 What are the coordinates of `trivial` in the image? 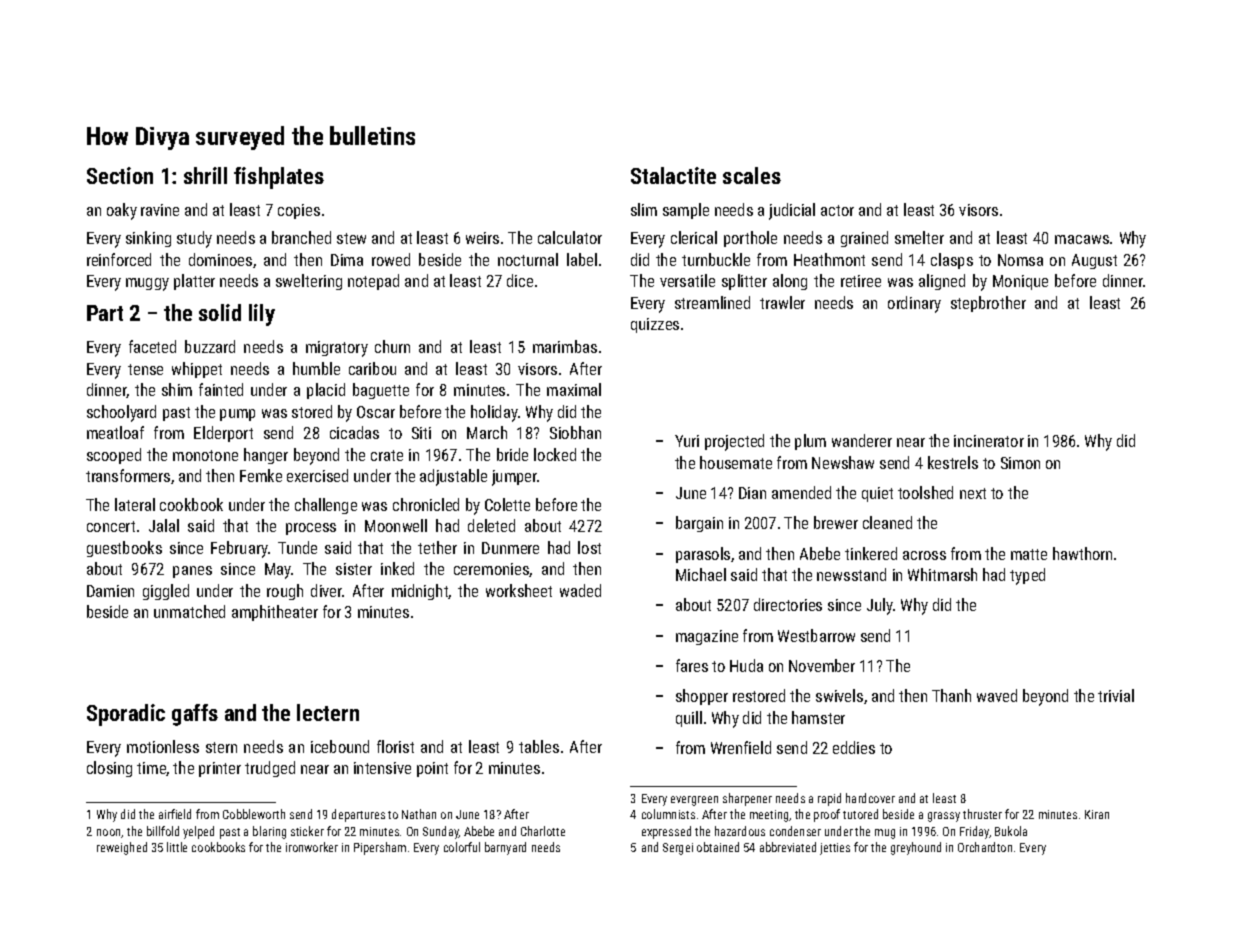 It's located at (1116, 695).
